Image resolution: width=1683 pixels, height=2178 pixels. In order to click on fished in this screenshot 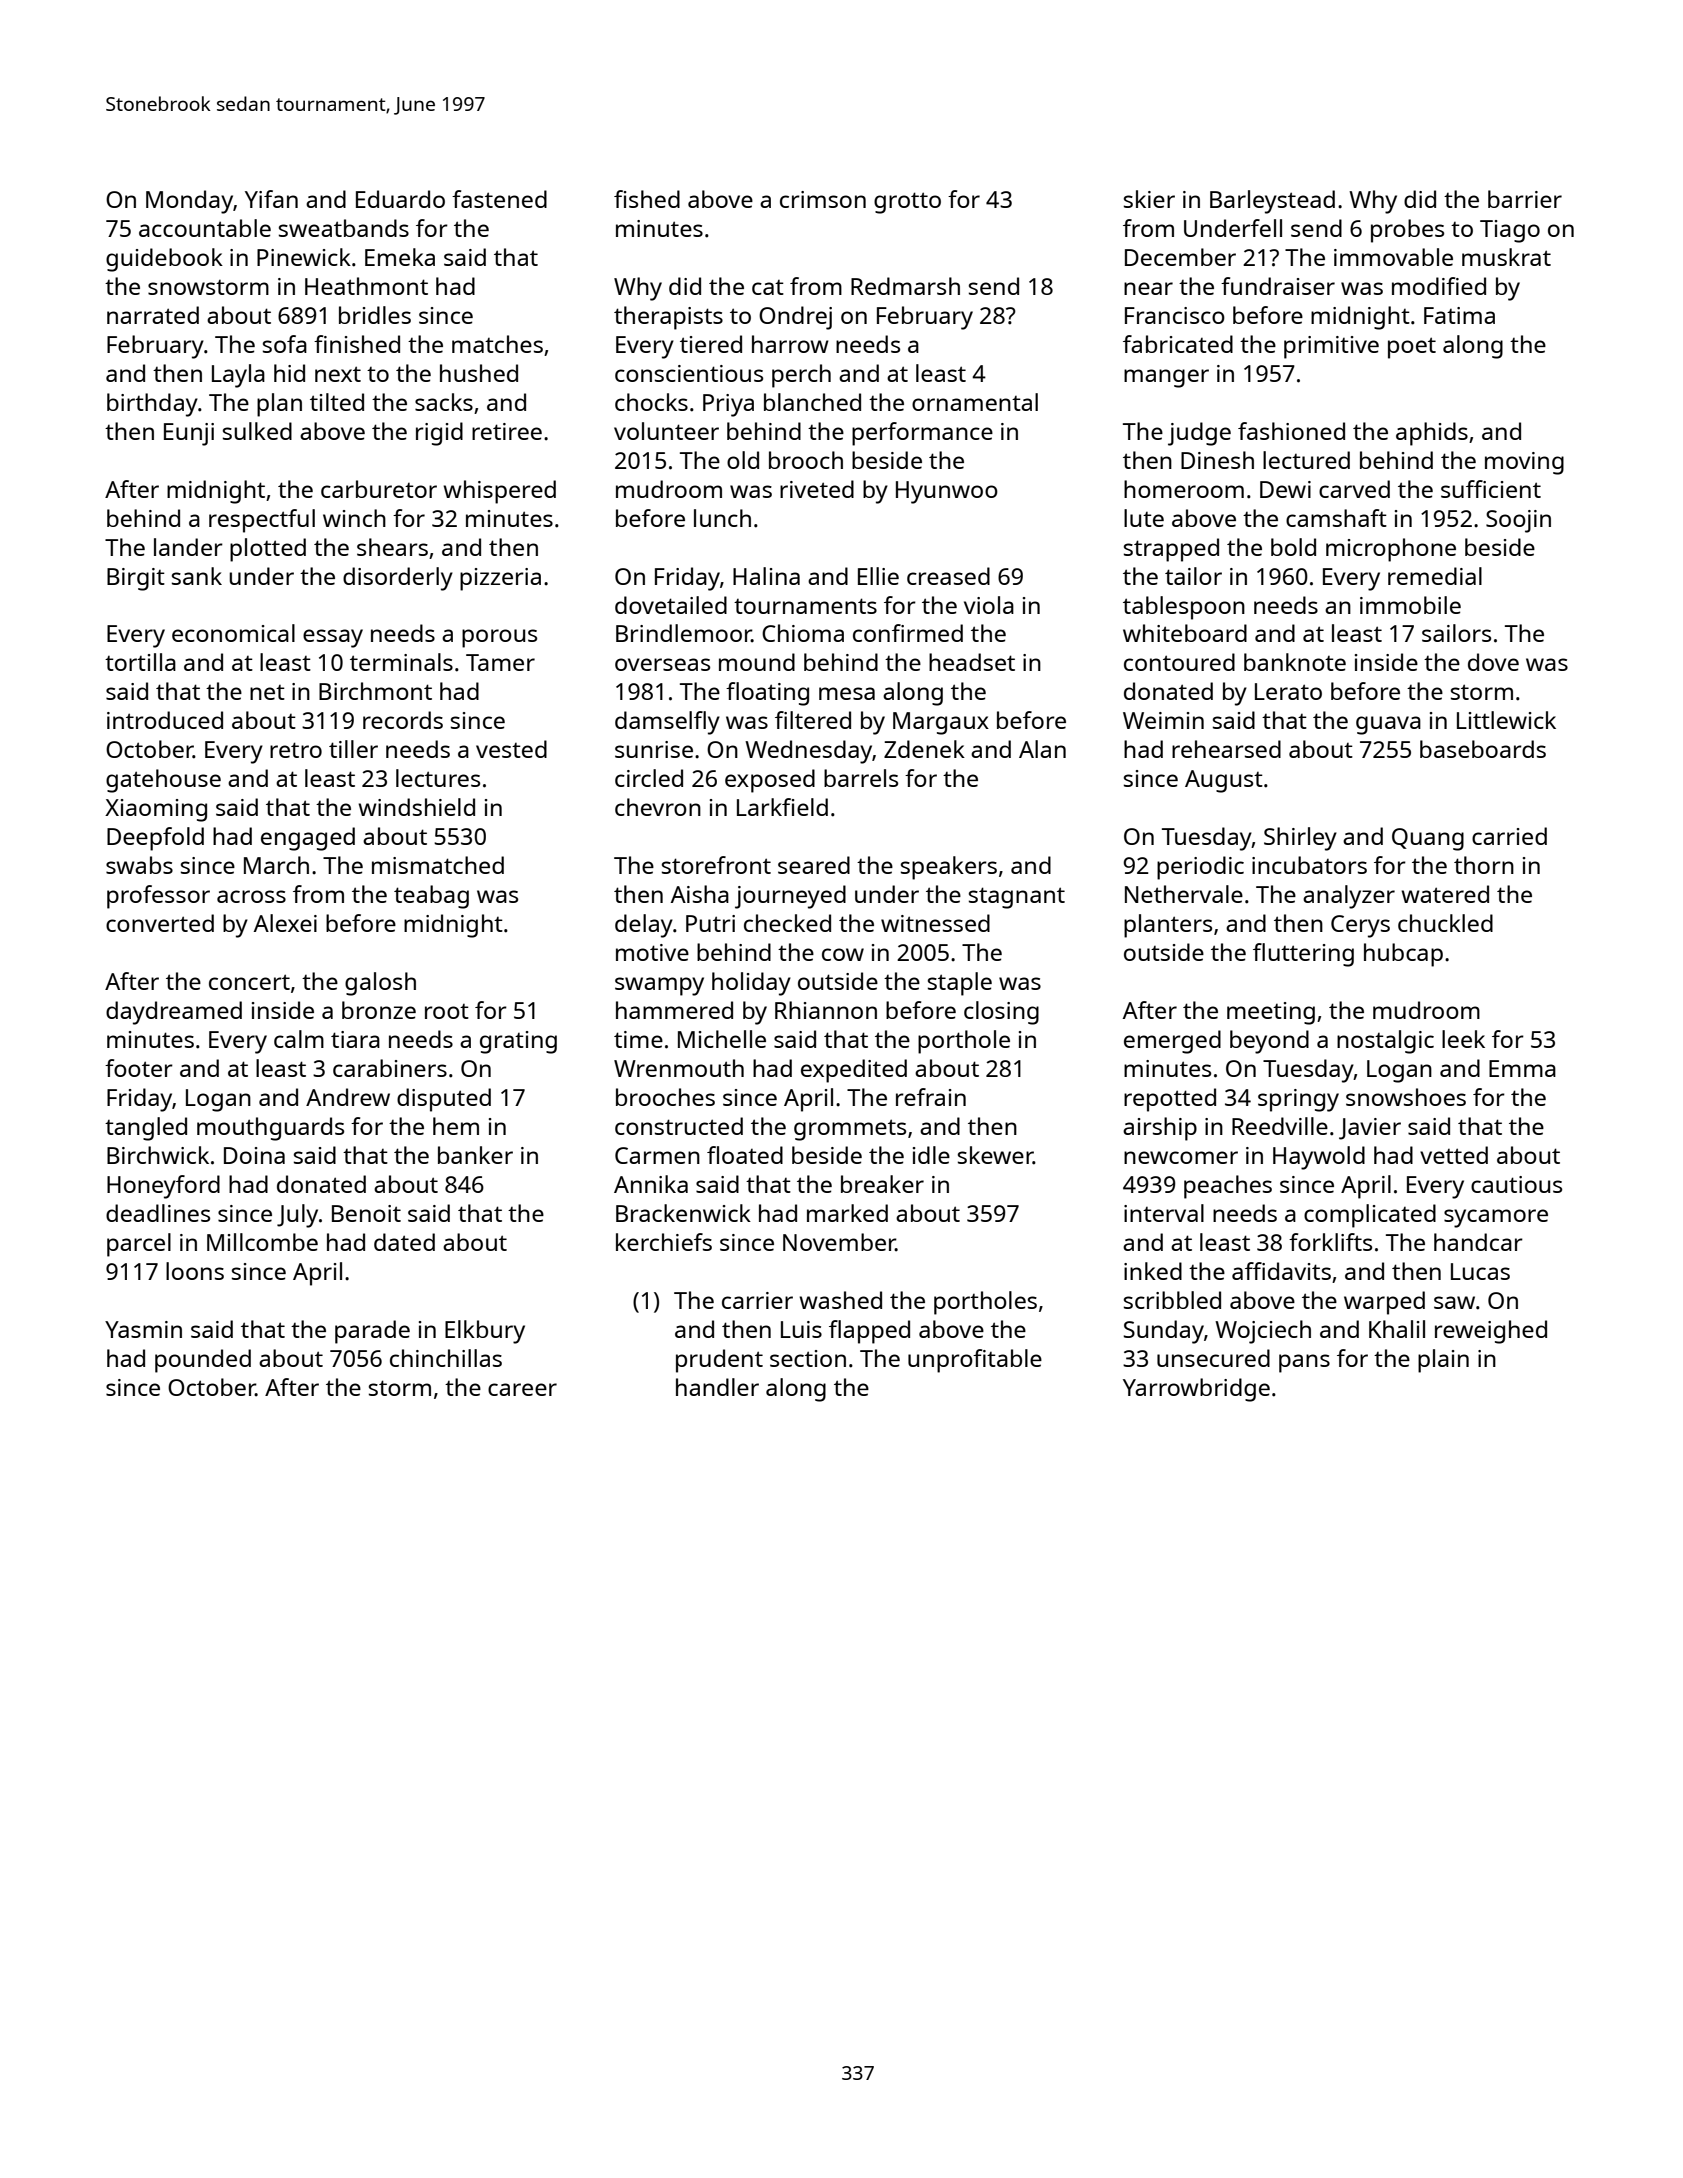, I will do `click(647, 199)`.
